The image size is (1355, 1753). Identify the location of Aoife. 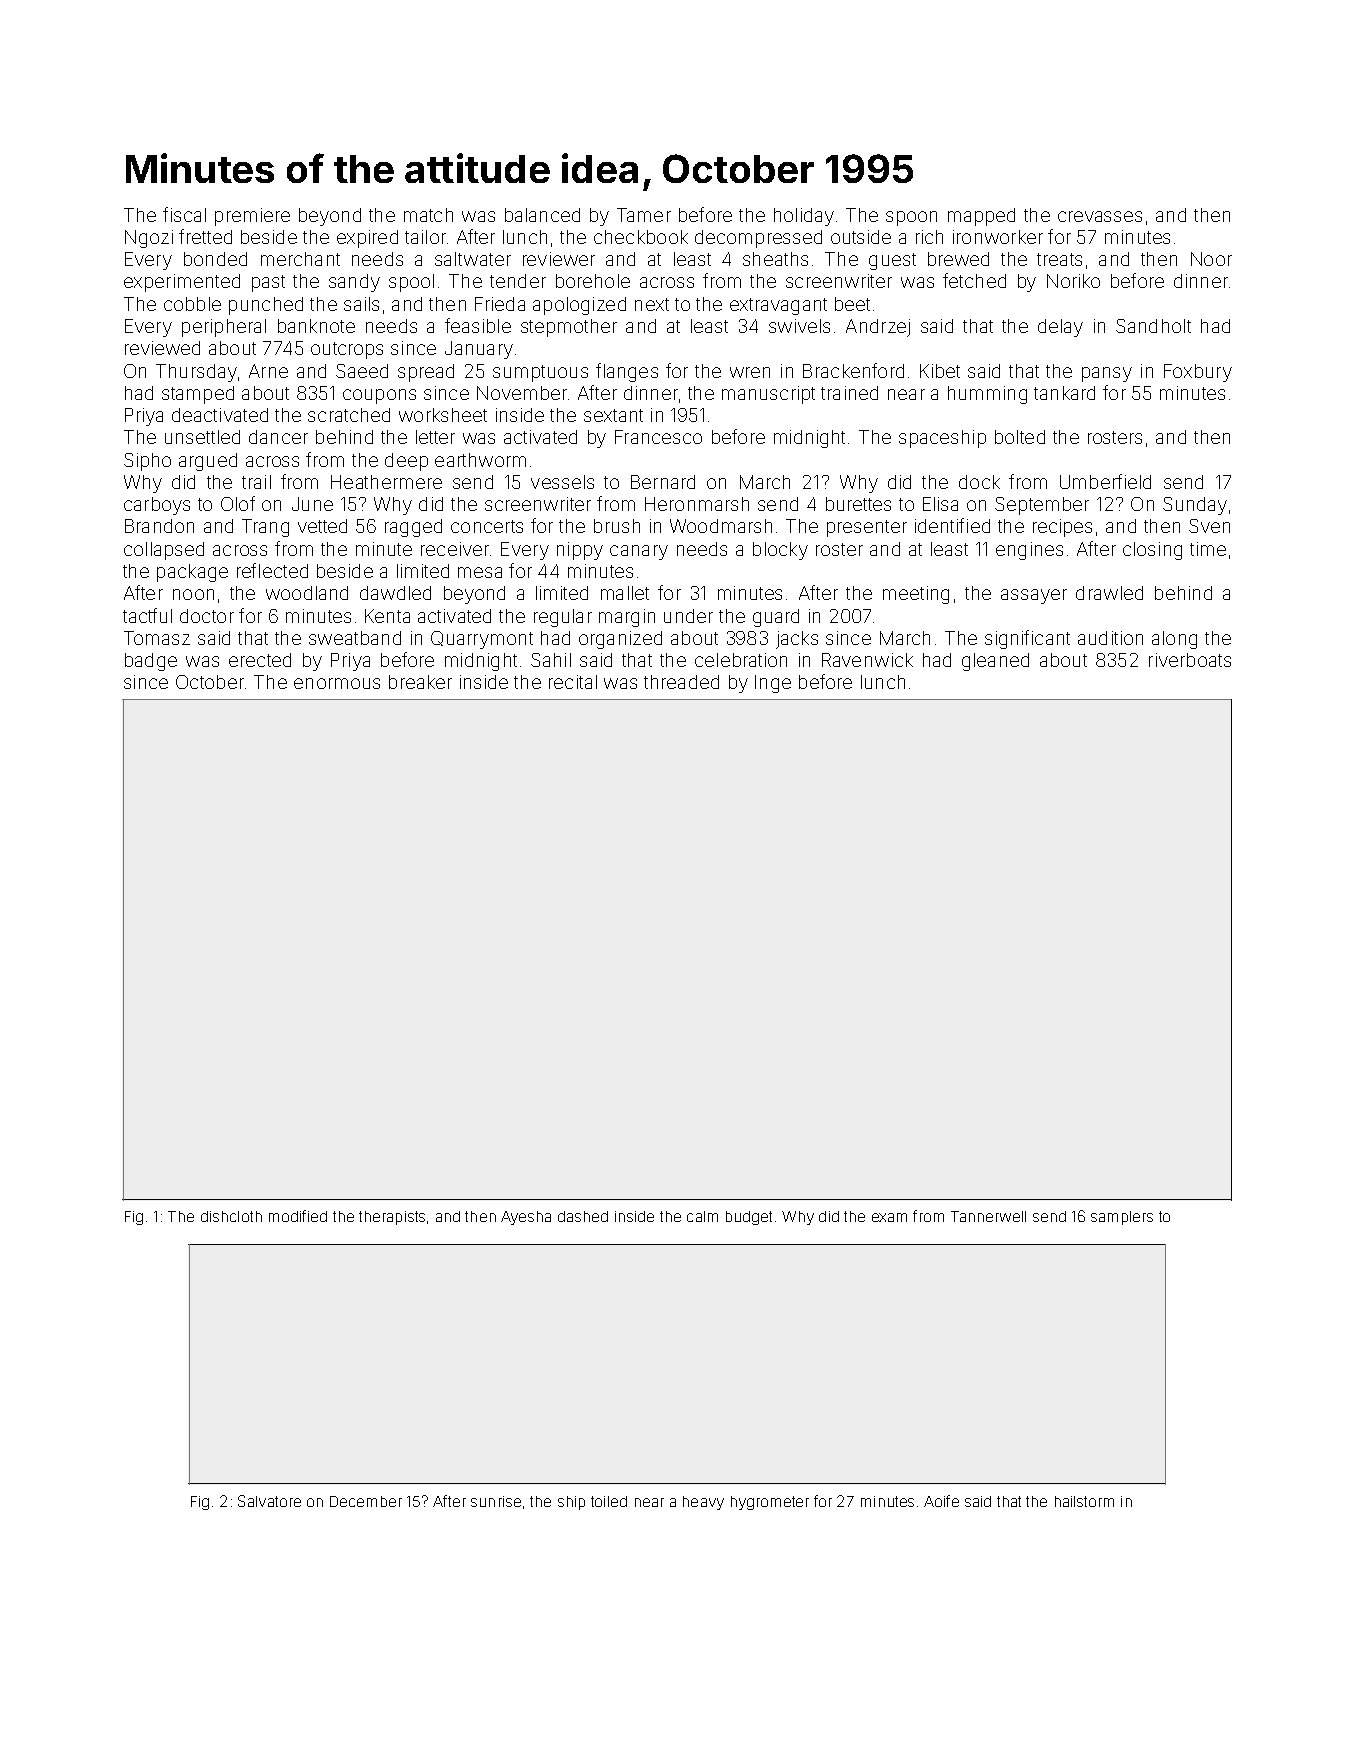
(941, 1501).
